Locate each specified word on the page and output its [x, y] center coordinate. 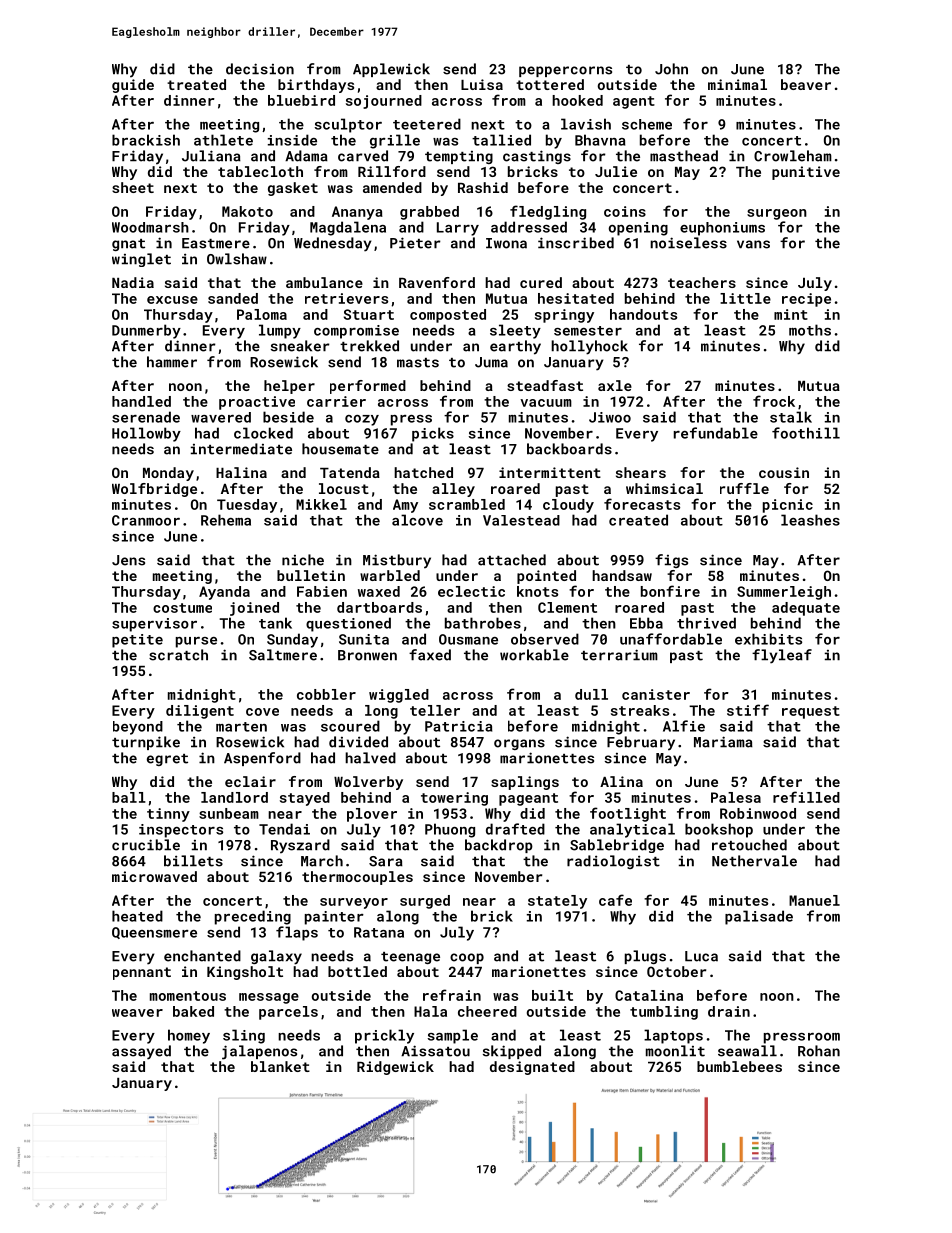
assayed [141, 1052]
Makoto [247, 211]
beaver [806, 84]
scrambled [467, 504]
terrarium [619, 655]
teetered [427, 124]
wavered [221, 417]
